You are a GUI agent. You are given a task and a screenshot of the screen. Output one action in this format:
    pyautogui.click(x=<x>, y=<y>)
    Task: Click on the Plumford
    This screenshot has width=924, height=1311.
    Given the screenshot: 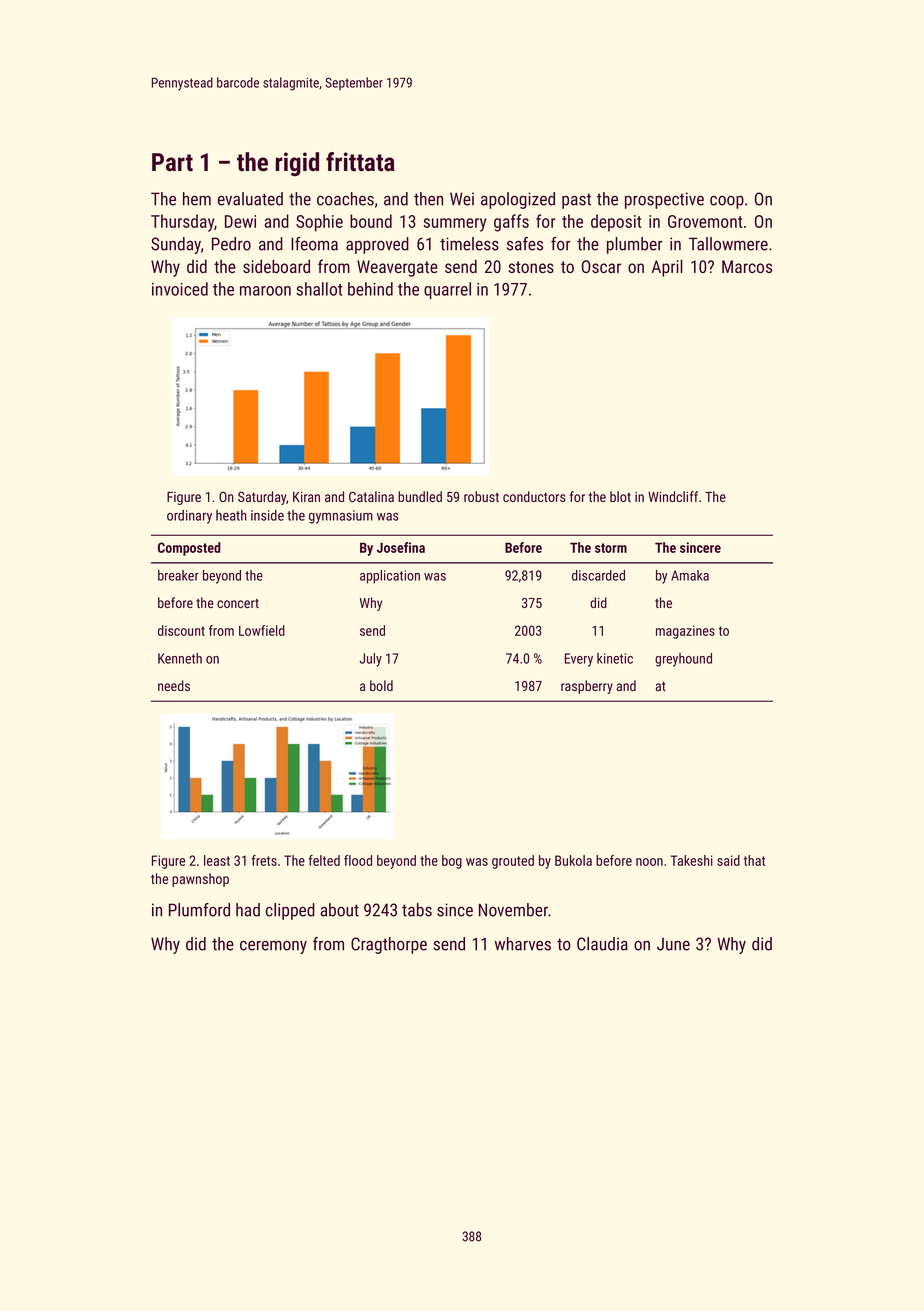 What is the action you would take?
    pyautogui.click(x=199, y=910)
